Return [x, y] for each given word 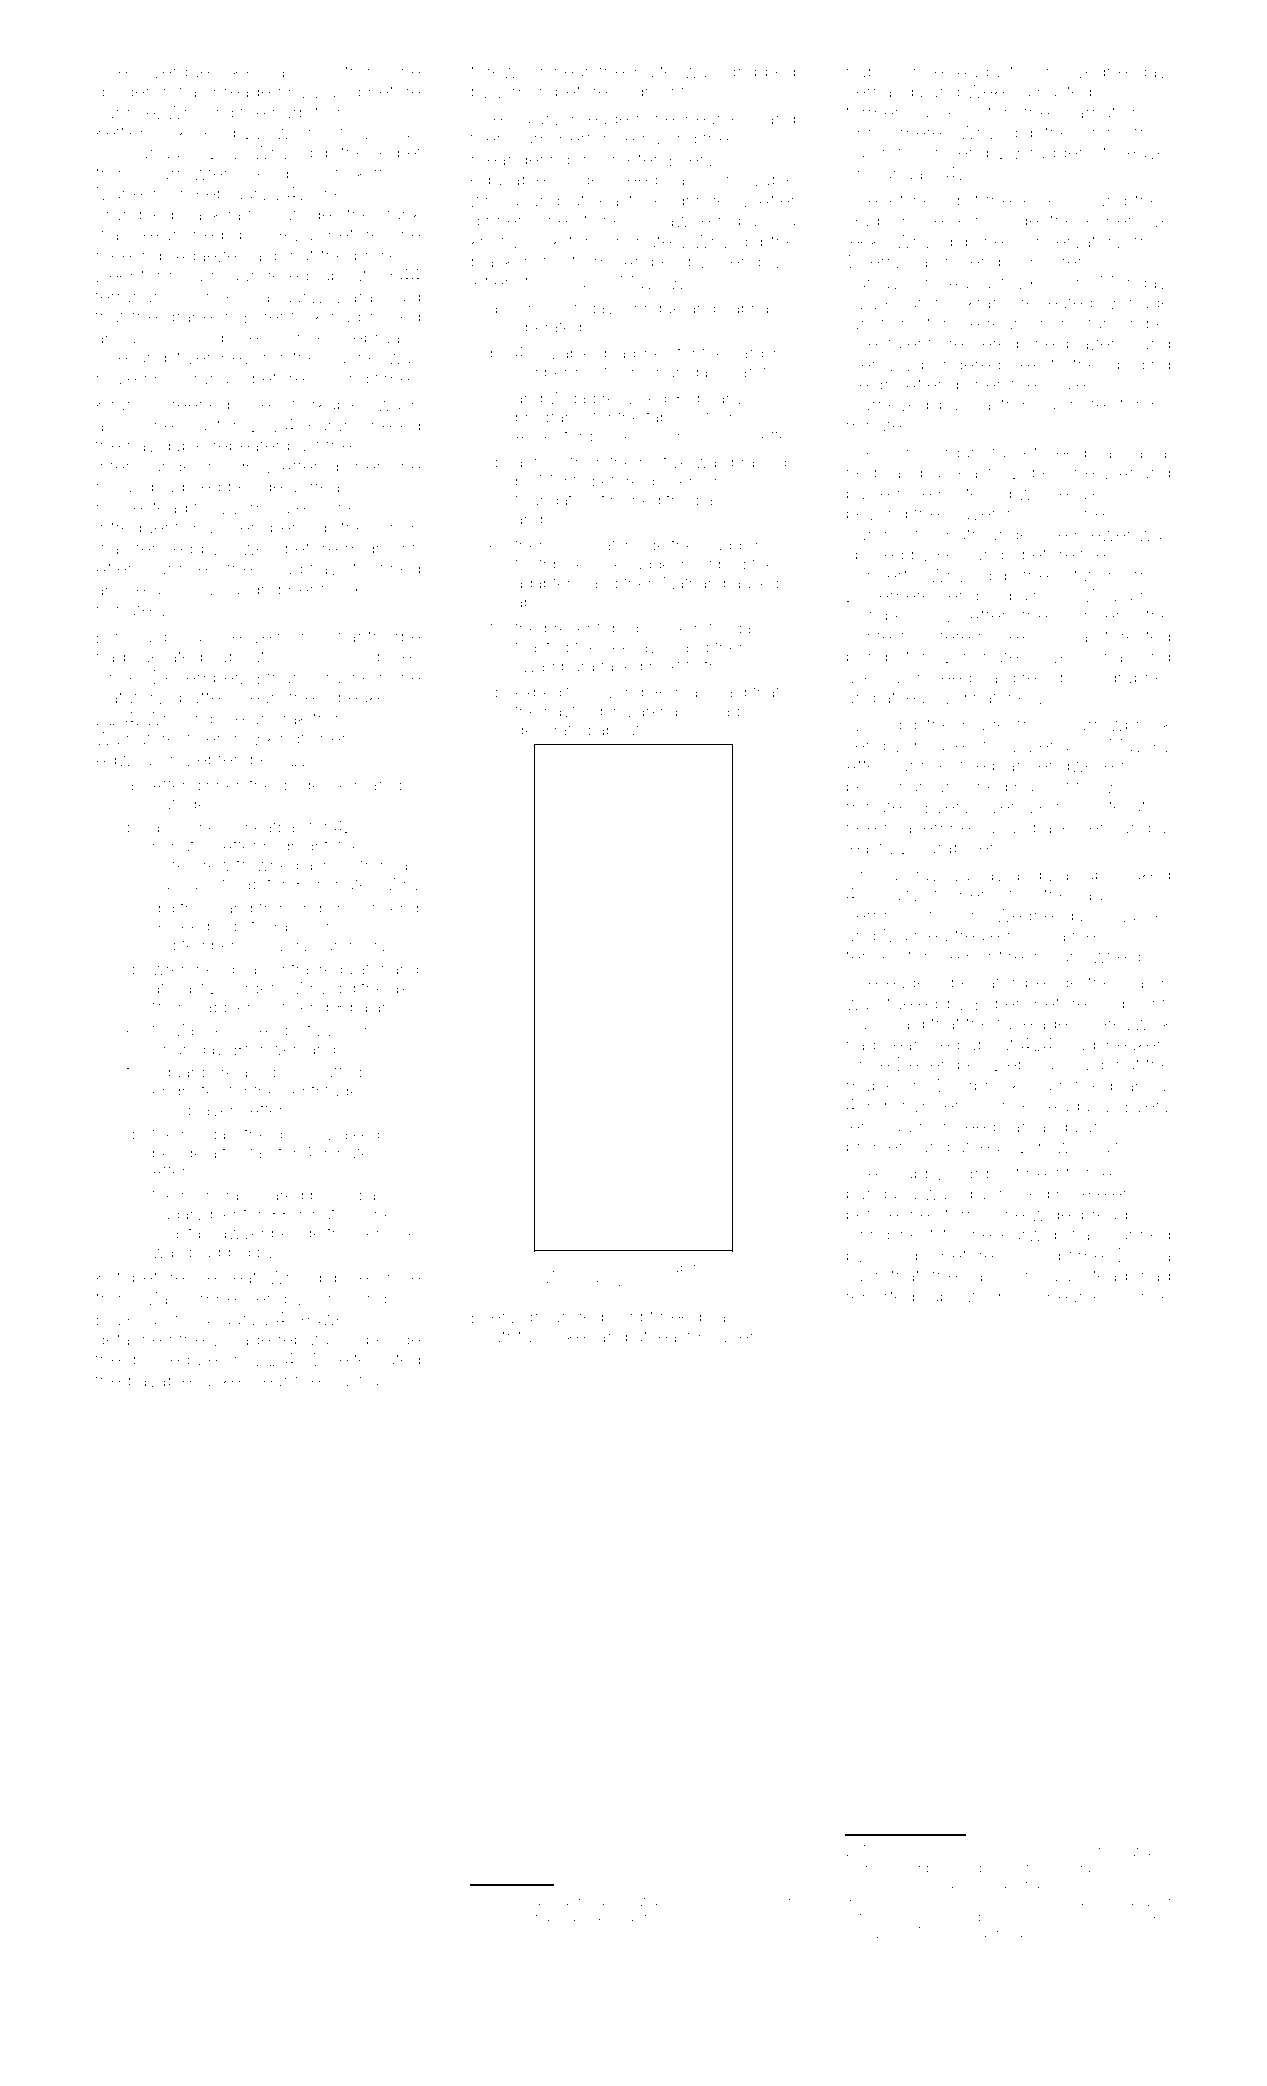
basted [1064, 91]
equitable [508, 181]
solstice [1081, 1933]
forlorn [502, 1932]
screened [191, 404]
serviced [509, 1916]
